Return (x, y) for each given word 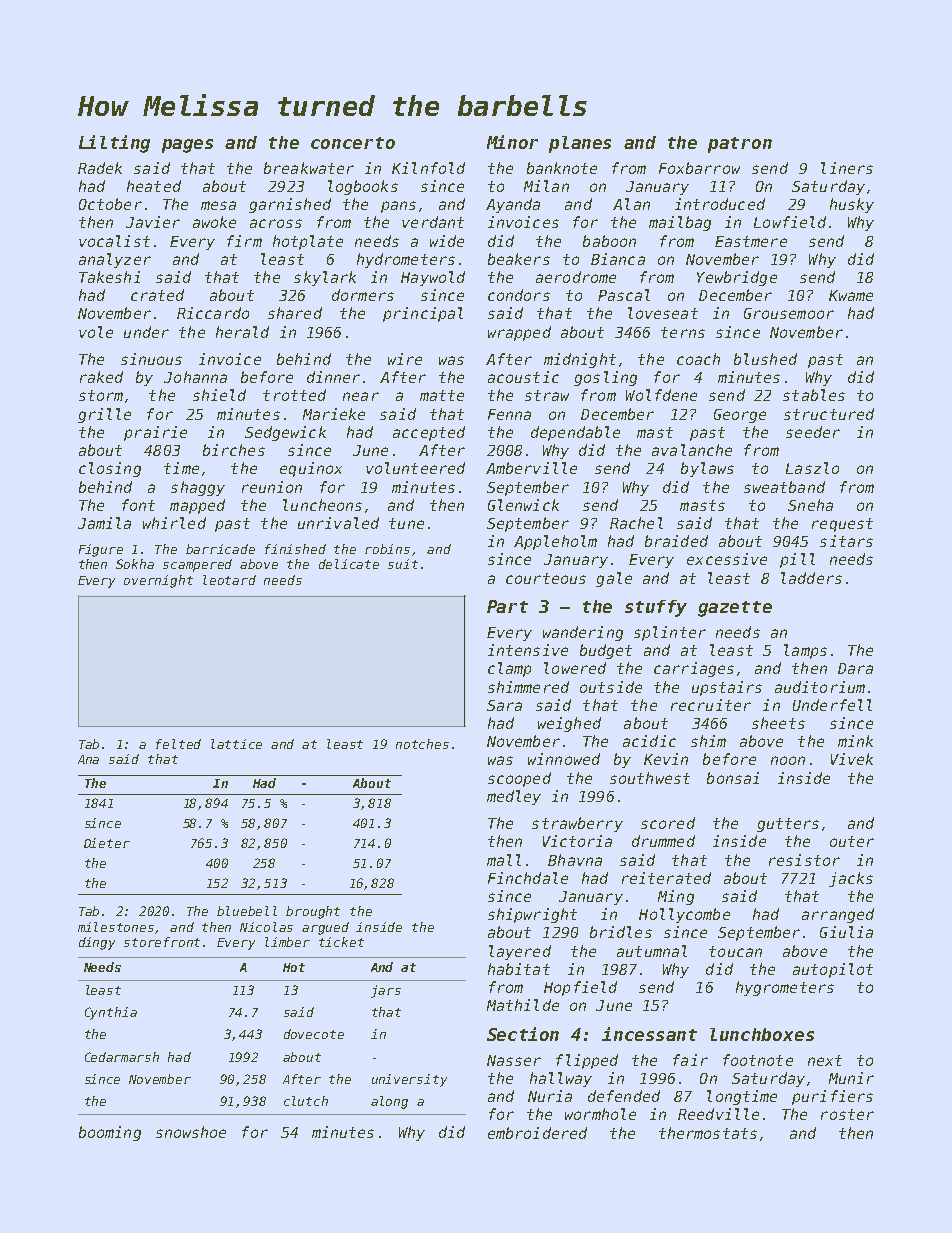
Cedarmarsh (122, 1057)
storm (101, 395)
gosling (605, 378)
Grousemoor (789, 313)
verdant (433, 222)
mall (504, 860)
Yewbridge (737, 278)
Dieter (107, 843)
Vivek (852, 759)
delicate (349, 564)
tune (406, 523)
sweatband (784, 487)
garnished (290, 205)
